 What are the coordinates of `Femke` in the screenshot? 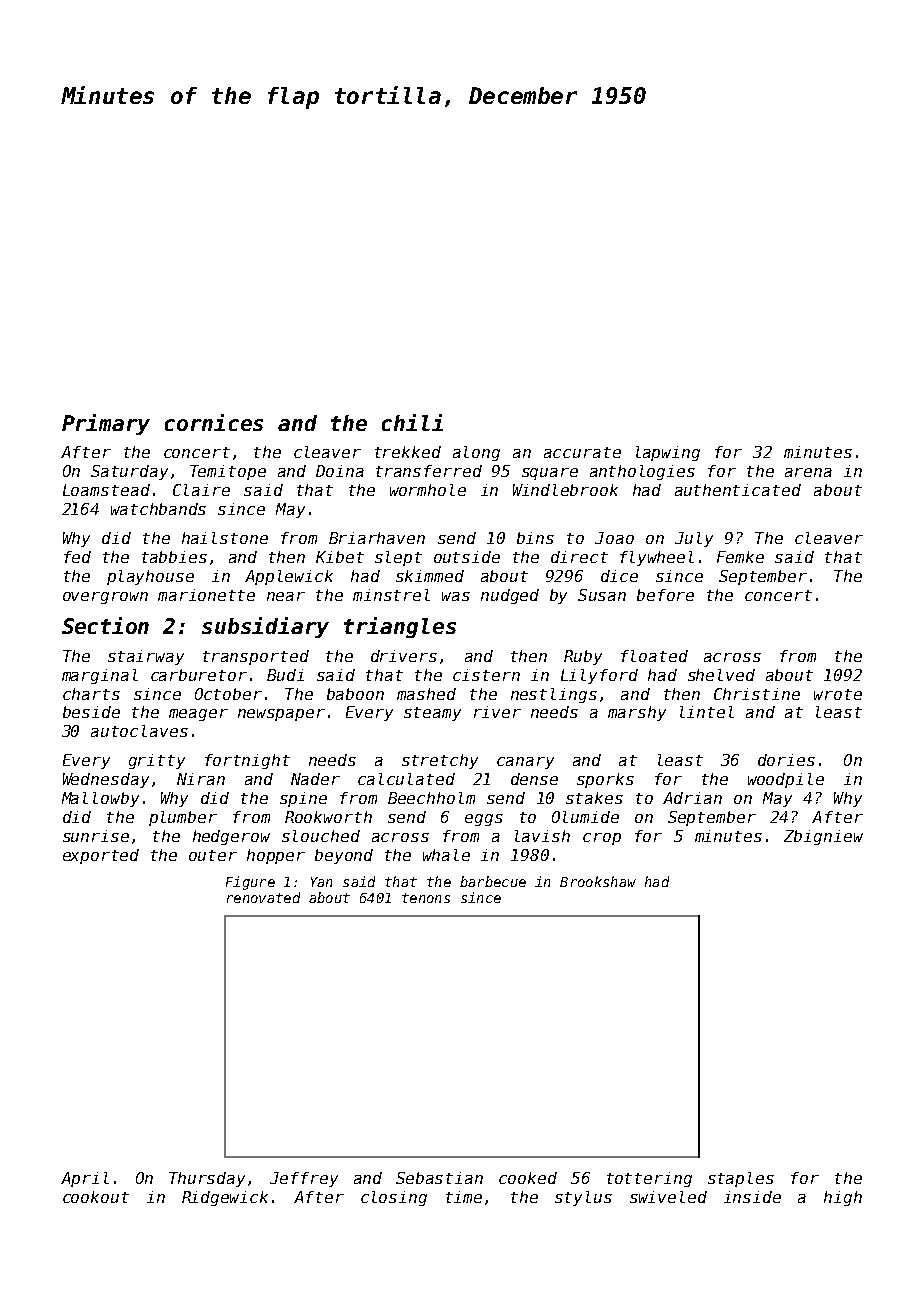 It's located at (740, 557).
